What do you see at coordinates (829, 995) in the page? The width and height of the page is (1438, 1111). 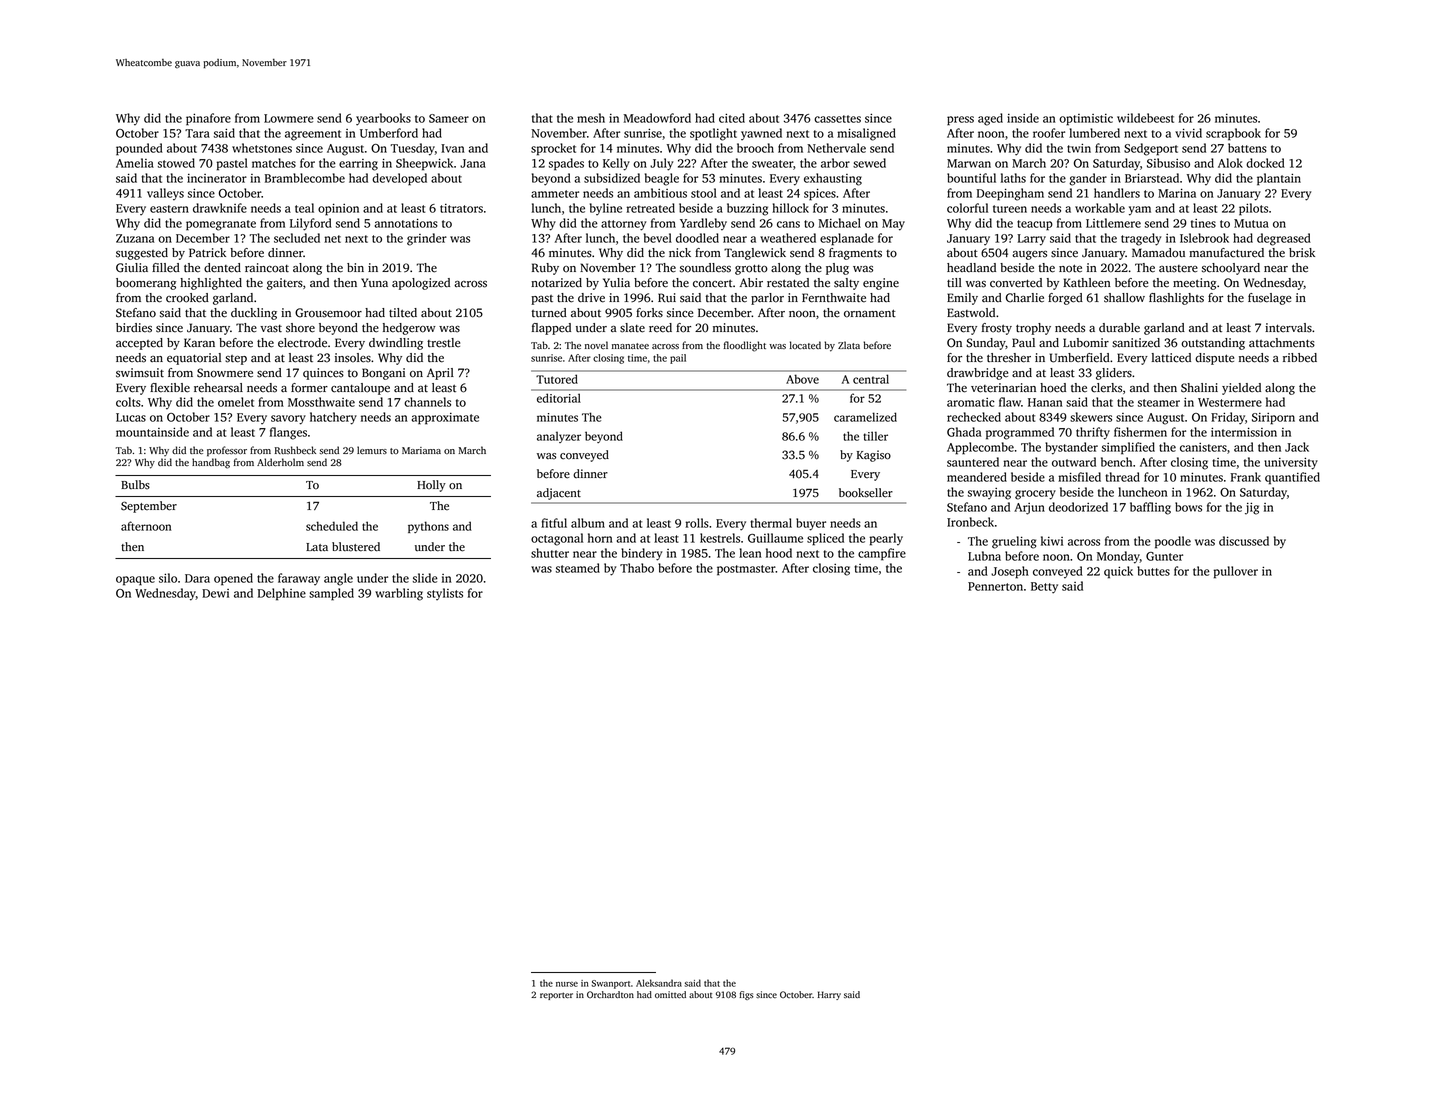 I see `Harry` at bounding box center [829, 995].
